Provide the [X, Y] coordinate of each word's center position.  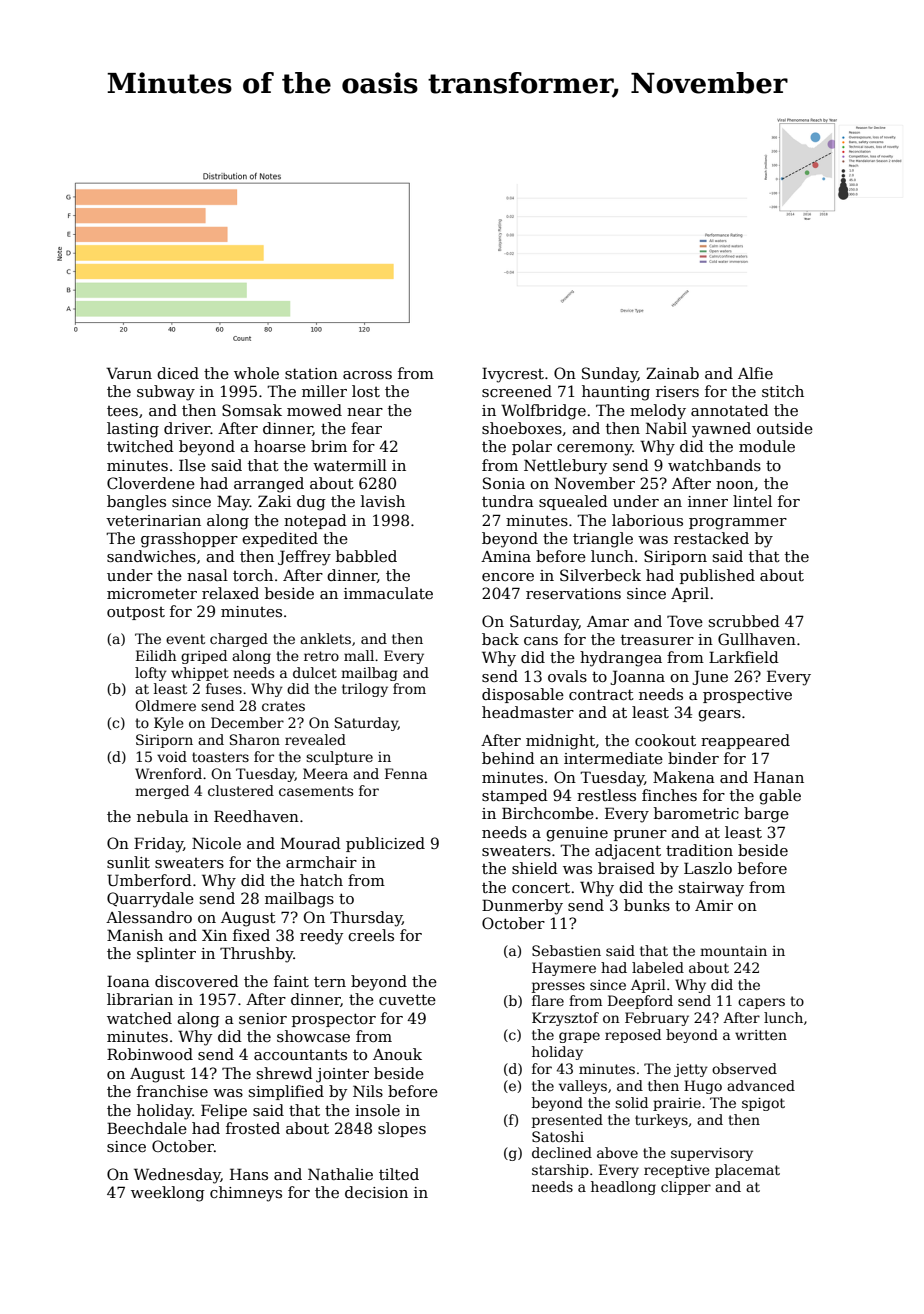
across [367, 375]
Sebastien [566, 950]
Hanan [779, 777]
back [500, 639]
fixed [251, 935]
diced [178, 373]
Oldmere [165, 705]
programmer [738, 524]
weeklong [168, 1194]
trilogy [365, 690]
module [767, 446]
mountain [733, 951]
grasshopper [189, 540]
